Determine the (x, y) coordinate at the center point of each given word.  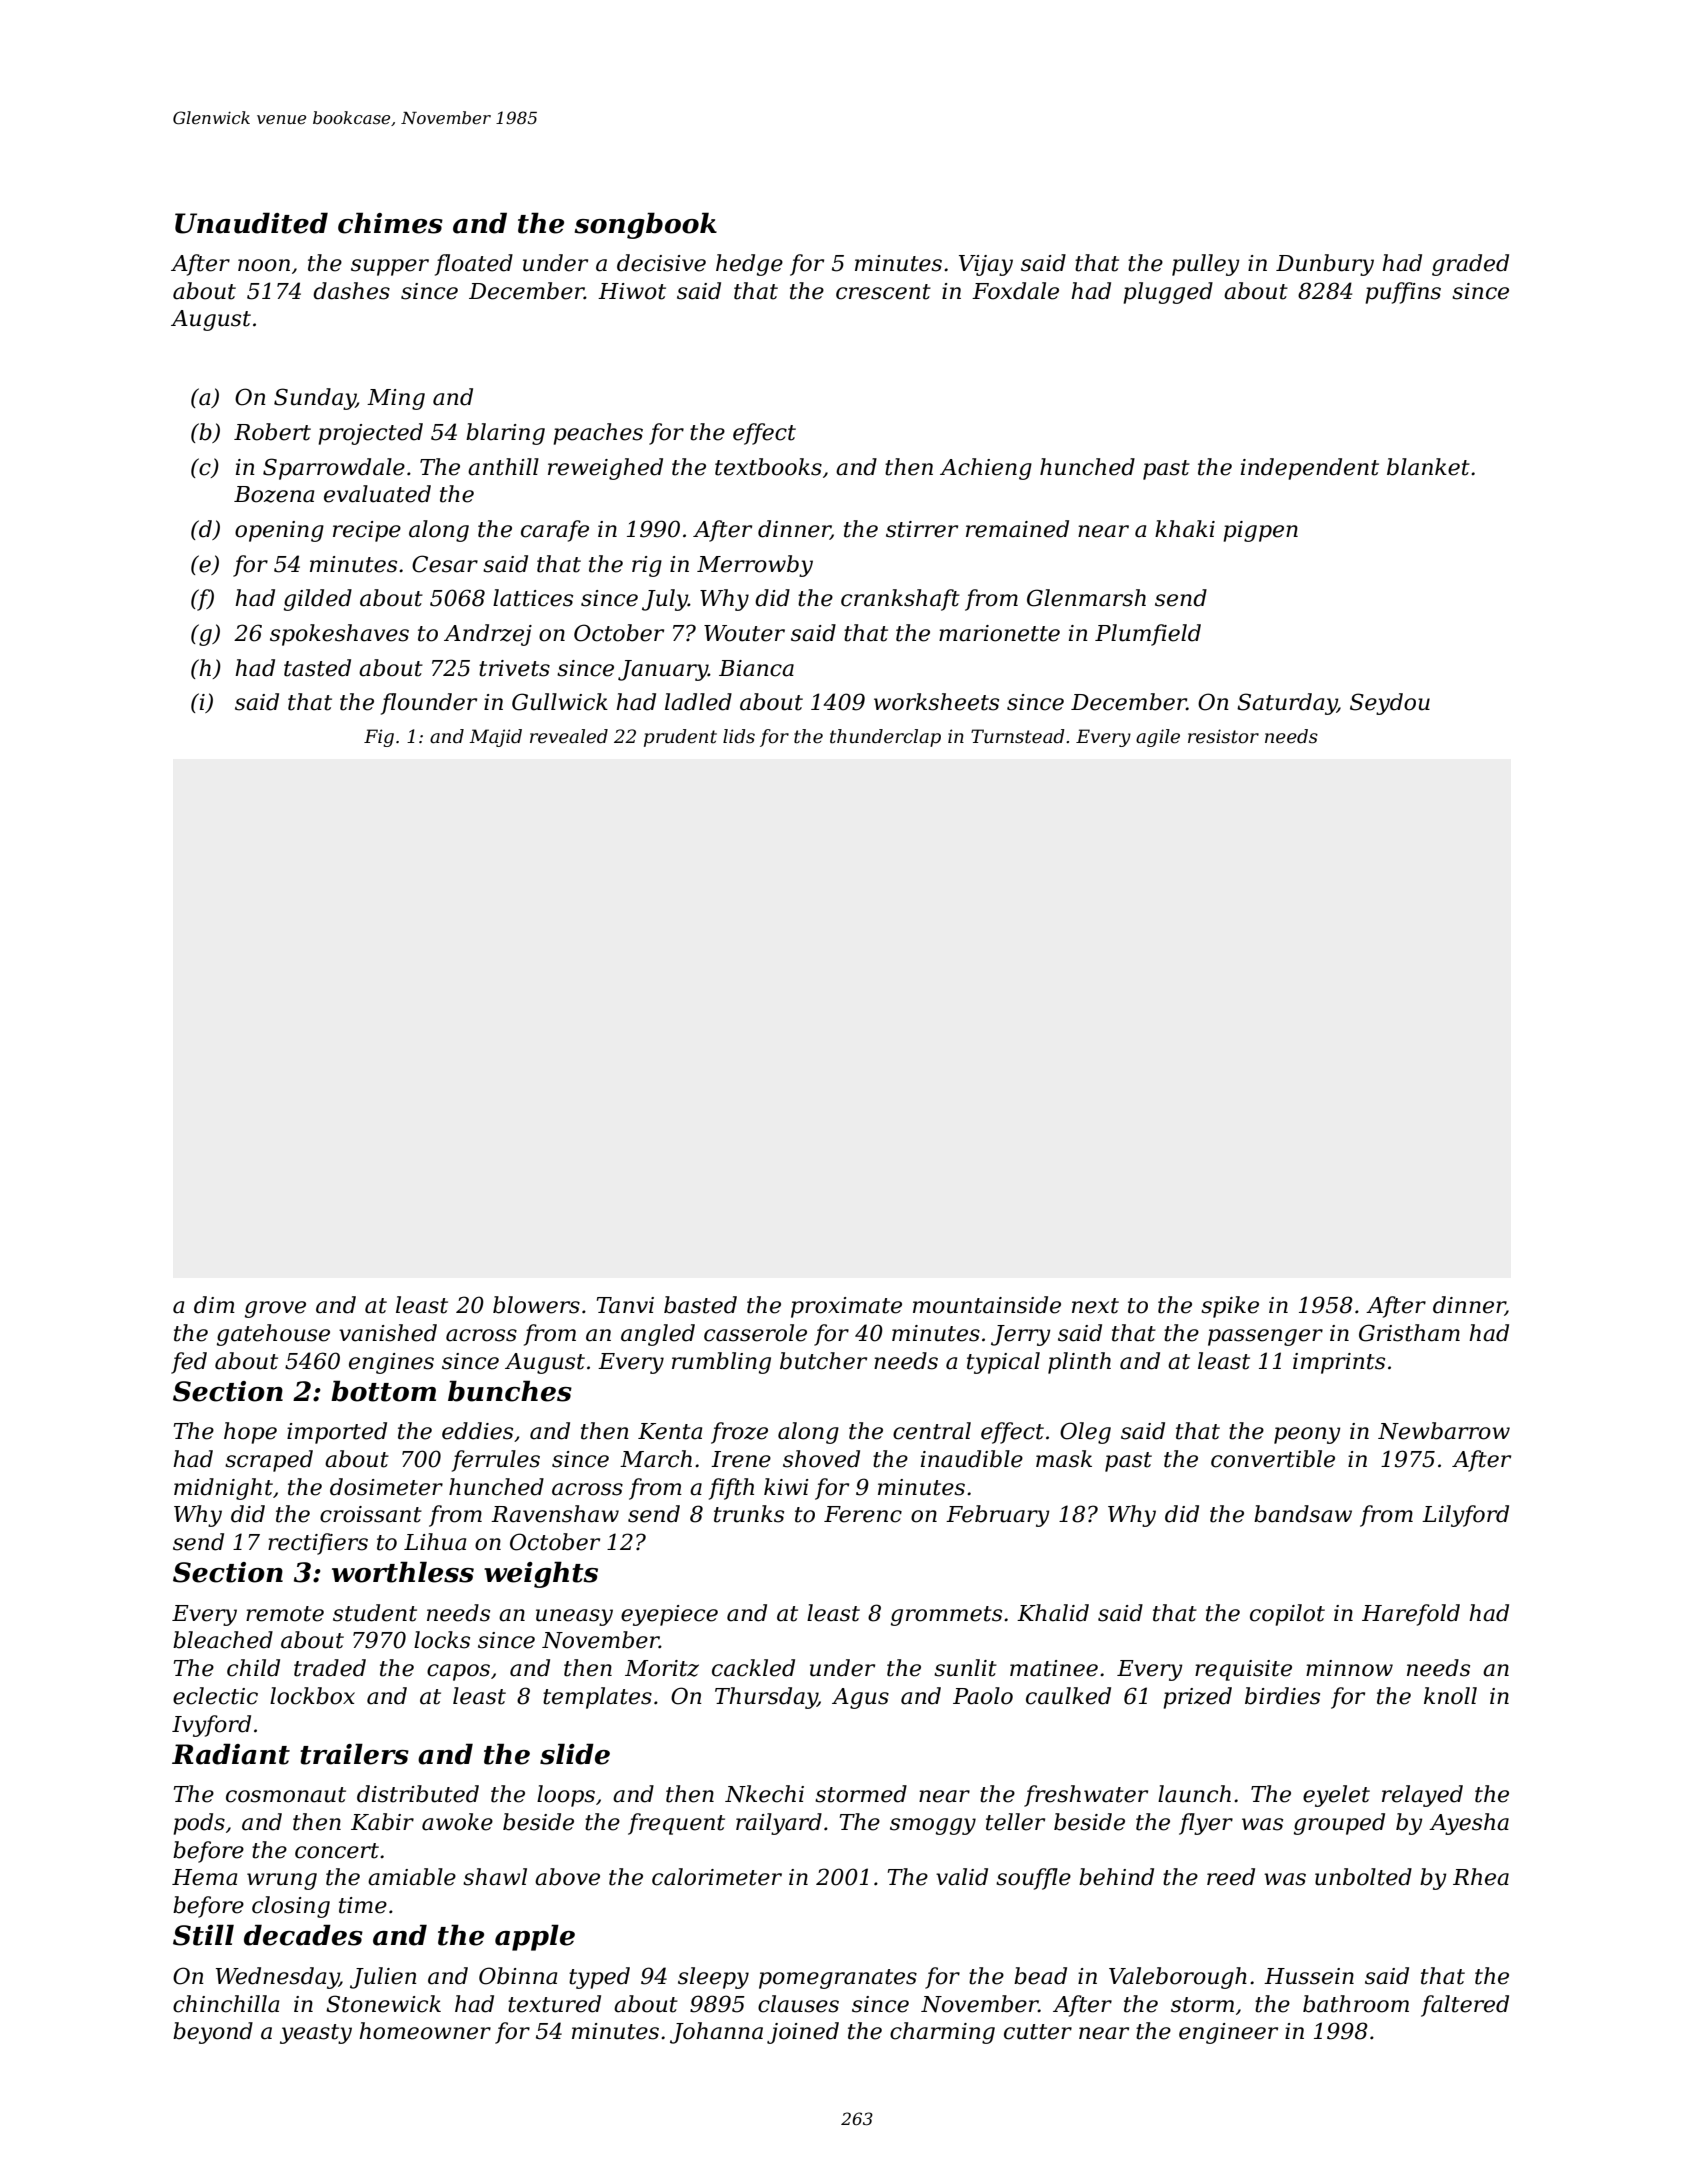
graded (1470, 265)
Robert (272, 432)
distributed (418, 1794)
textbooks (768, 467)
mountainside (987, 1305)
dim (214, 1305)
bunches (510, 1391)
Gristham (1409, 1333)
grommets (946, 1616)
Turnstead (1018, 736)
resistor (1223, 736)
